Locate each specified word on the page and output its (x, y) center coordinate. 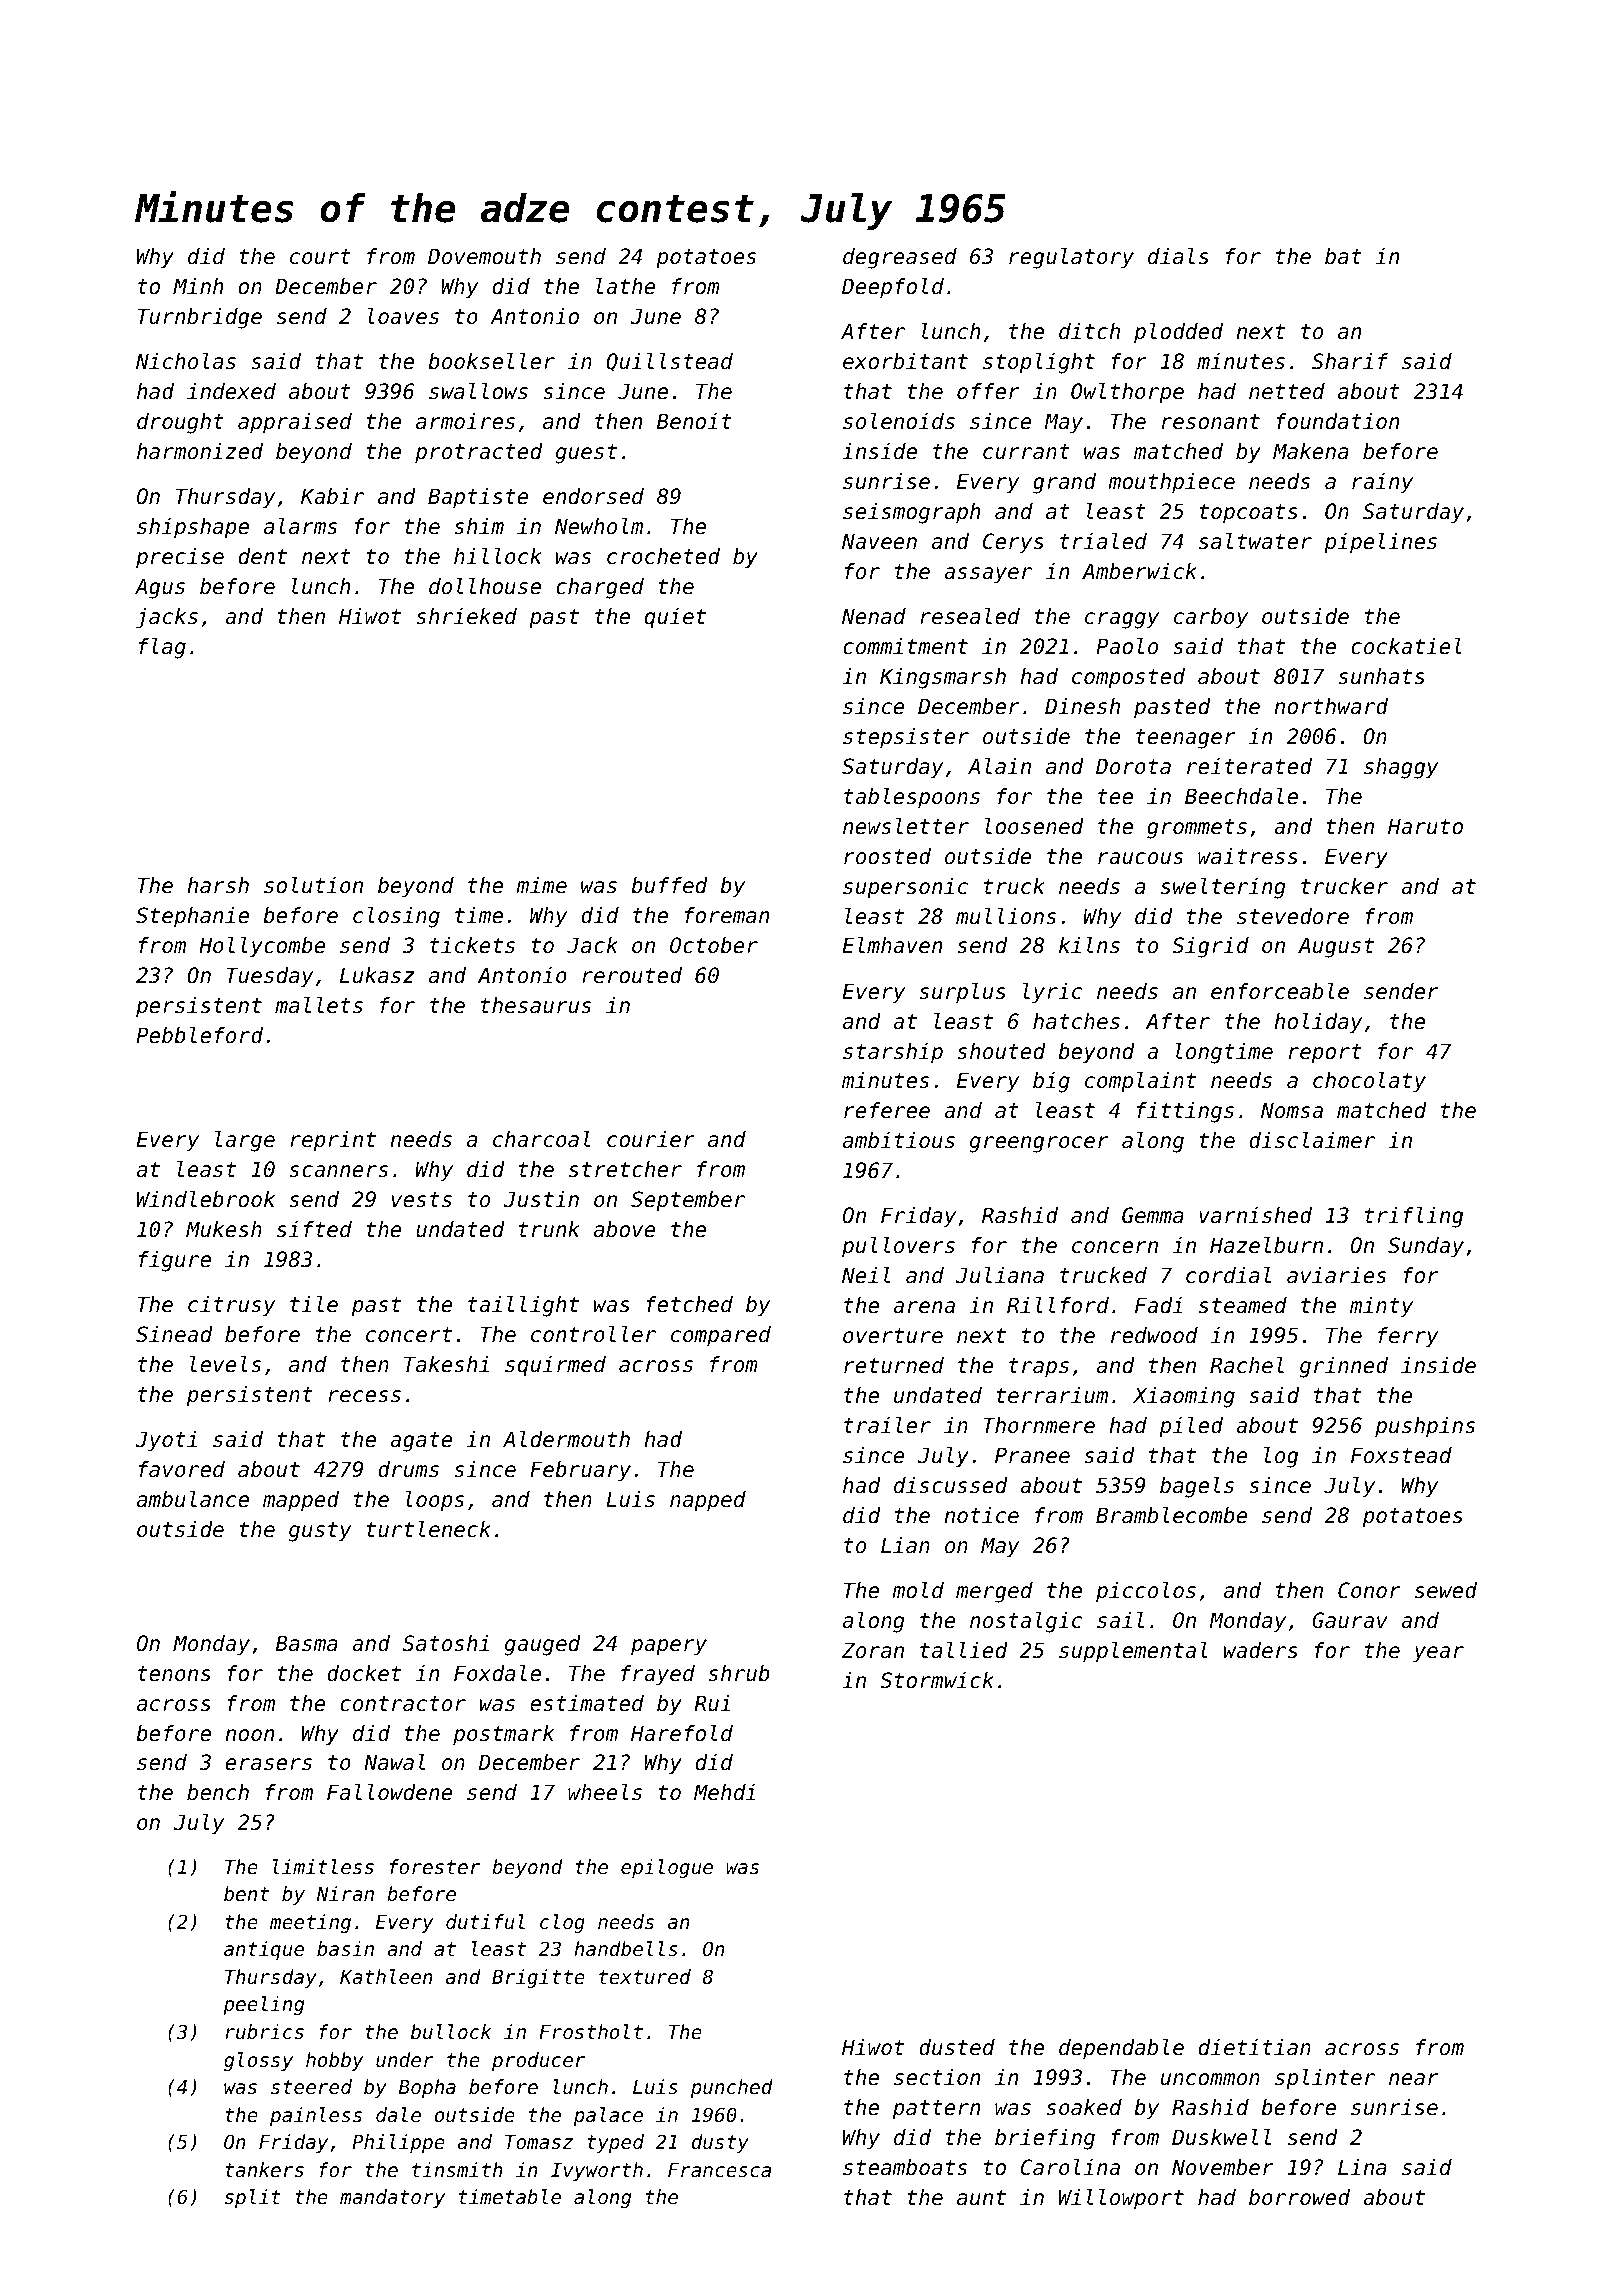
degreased (900, 258)
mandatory (392, 2198)
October (714, 945)
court (320, 257)
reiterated (1249, 766)
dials (1178, 256)
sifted (314, 1229)
